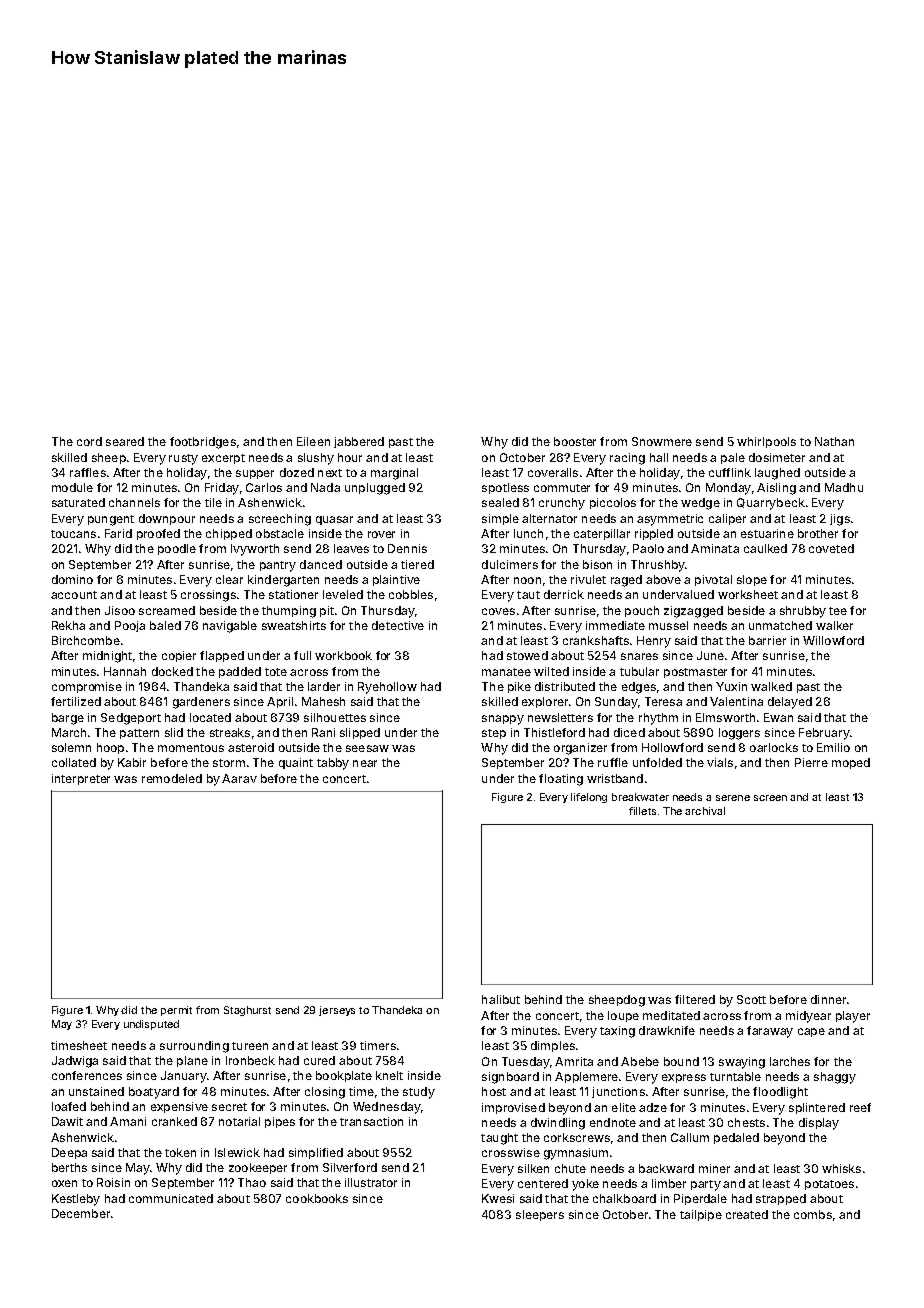 The height and width of the document is (1308, 924). I want to click on gymnasium, so click(576, 1154).
